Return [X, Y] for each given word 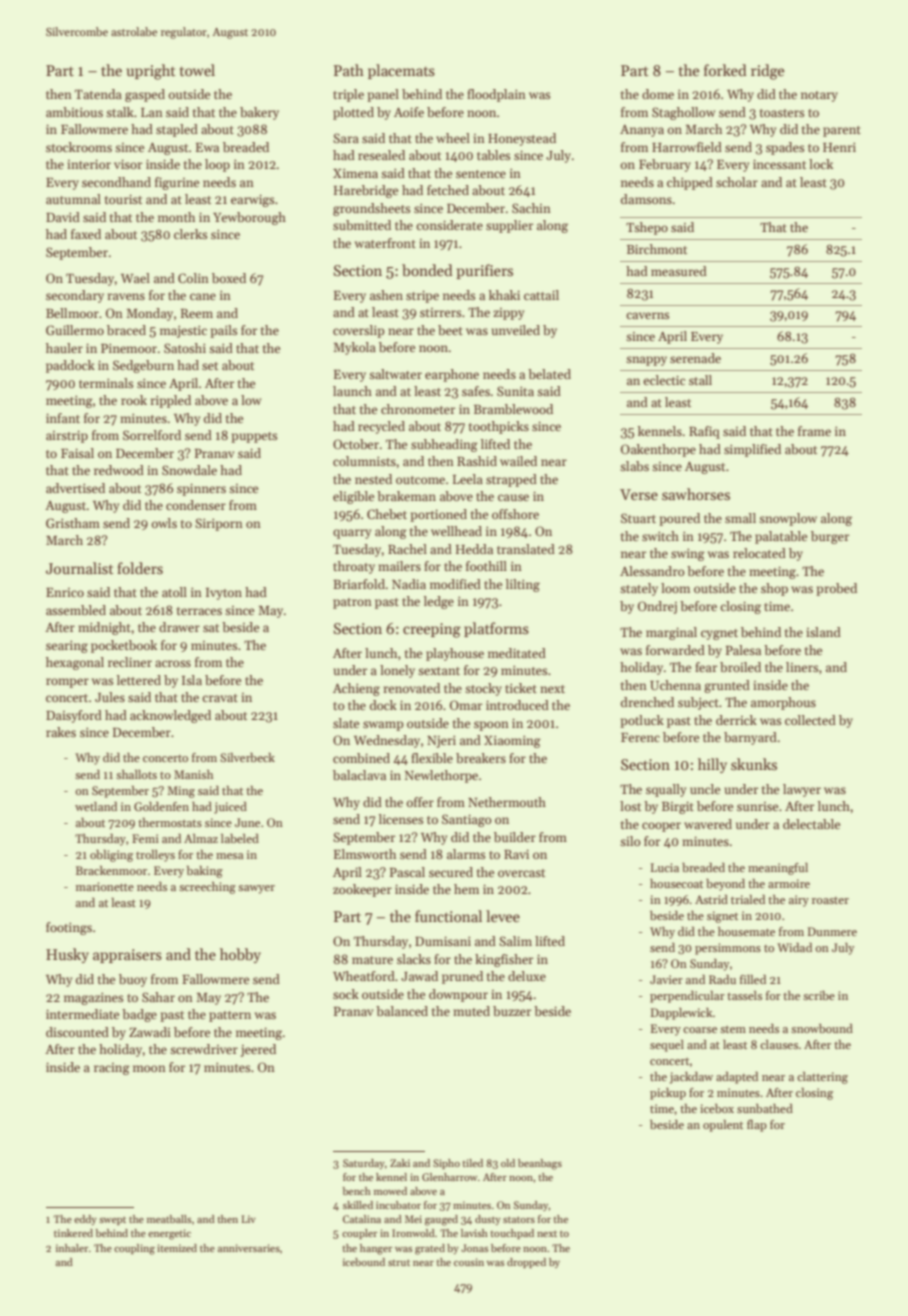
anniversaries [249, 1248]
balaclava [359, 775]
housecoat [676, 883]
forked [725, 70]
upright [151, 72]
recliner [130, 662]
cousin [469, 1262]
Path [349, 70]
